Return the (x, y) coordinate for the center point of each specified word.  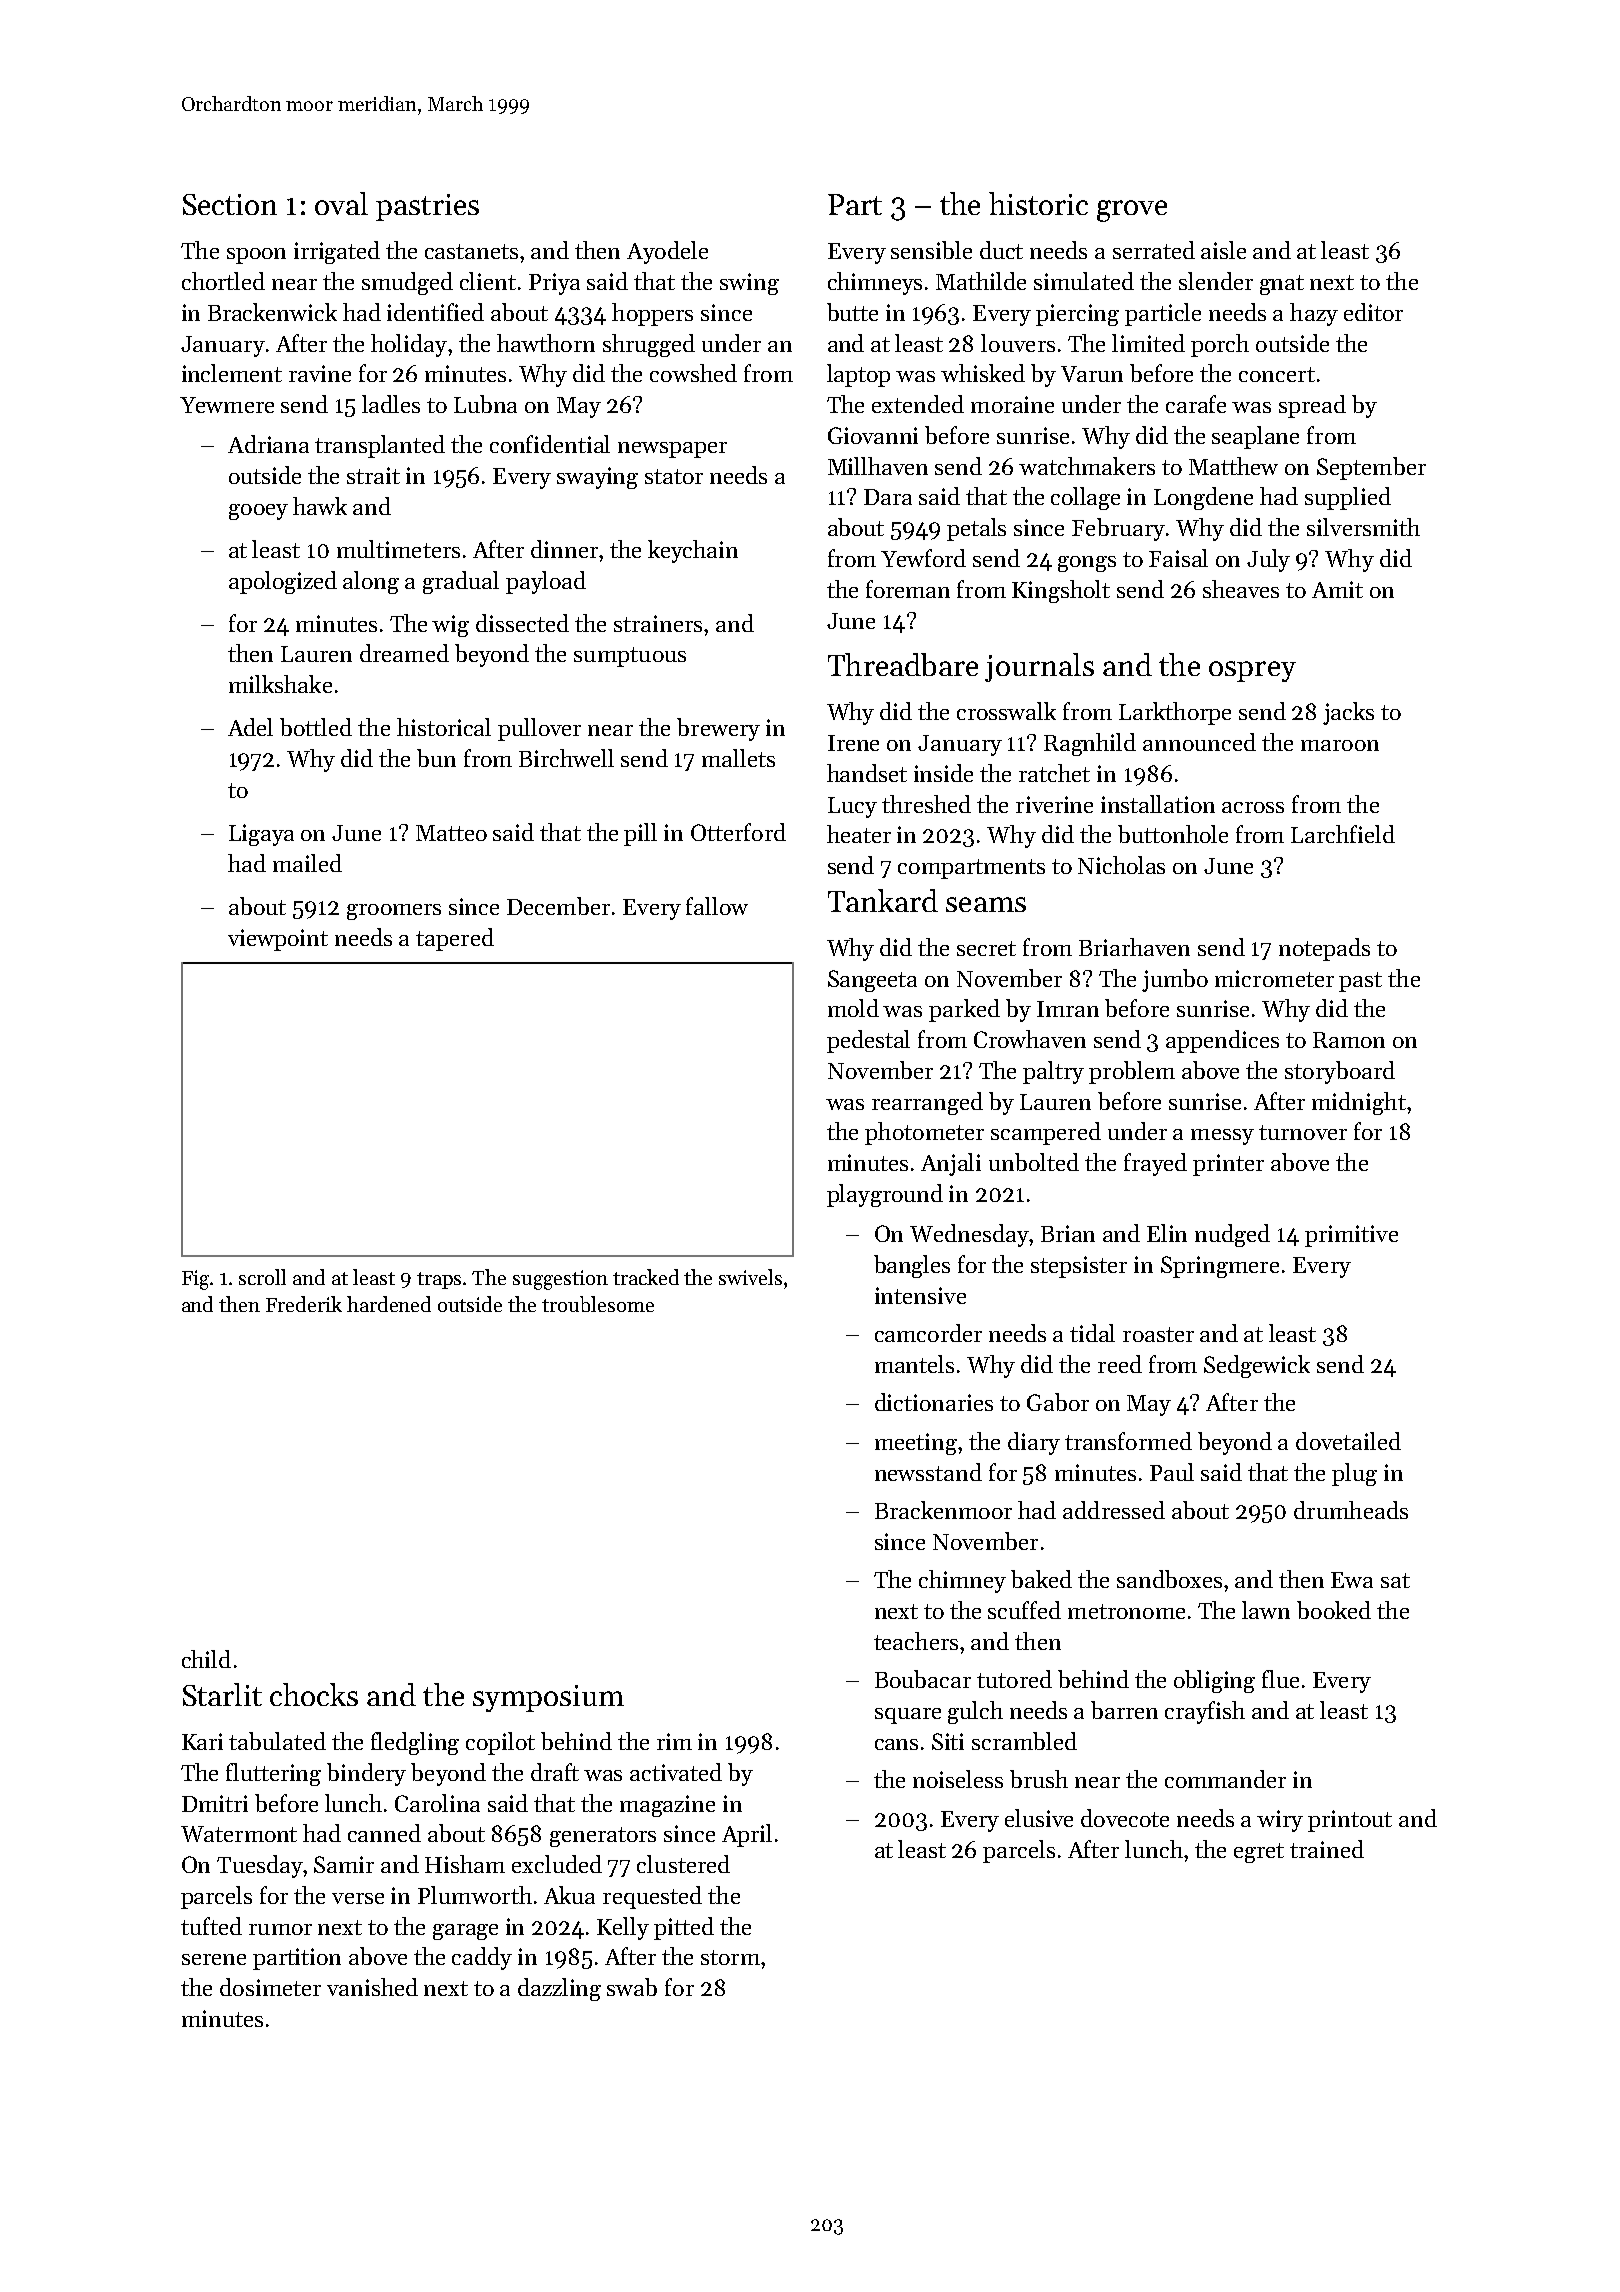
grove (1132, 211)
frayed (1155, 1164)
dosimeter (270, 1987)
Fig (195, 1280)
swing (749, 284)
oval (341, 203)
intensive (920, 1295)
